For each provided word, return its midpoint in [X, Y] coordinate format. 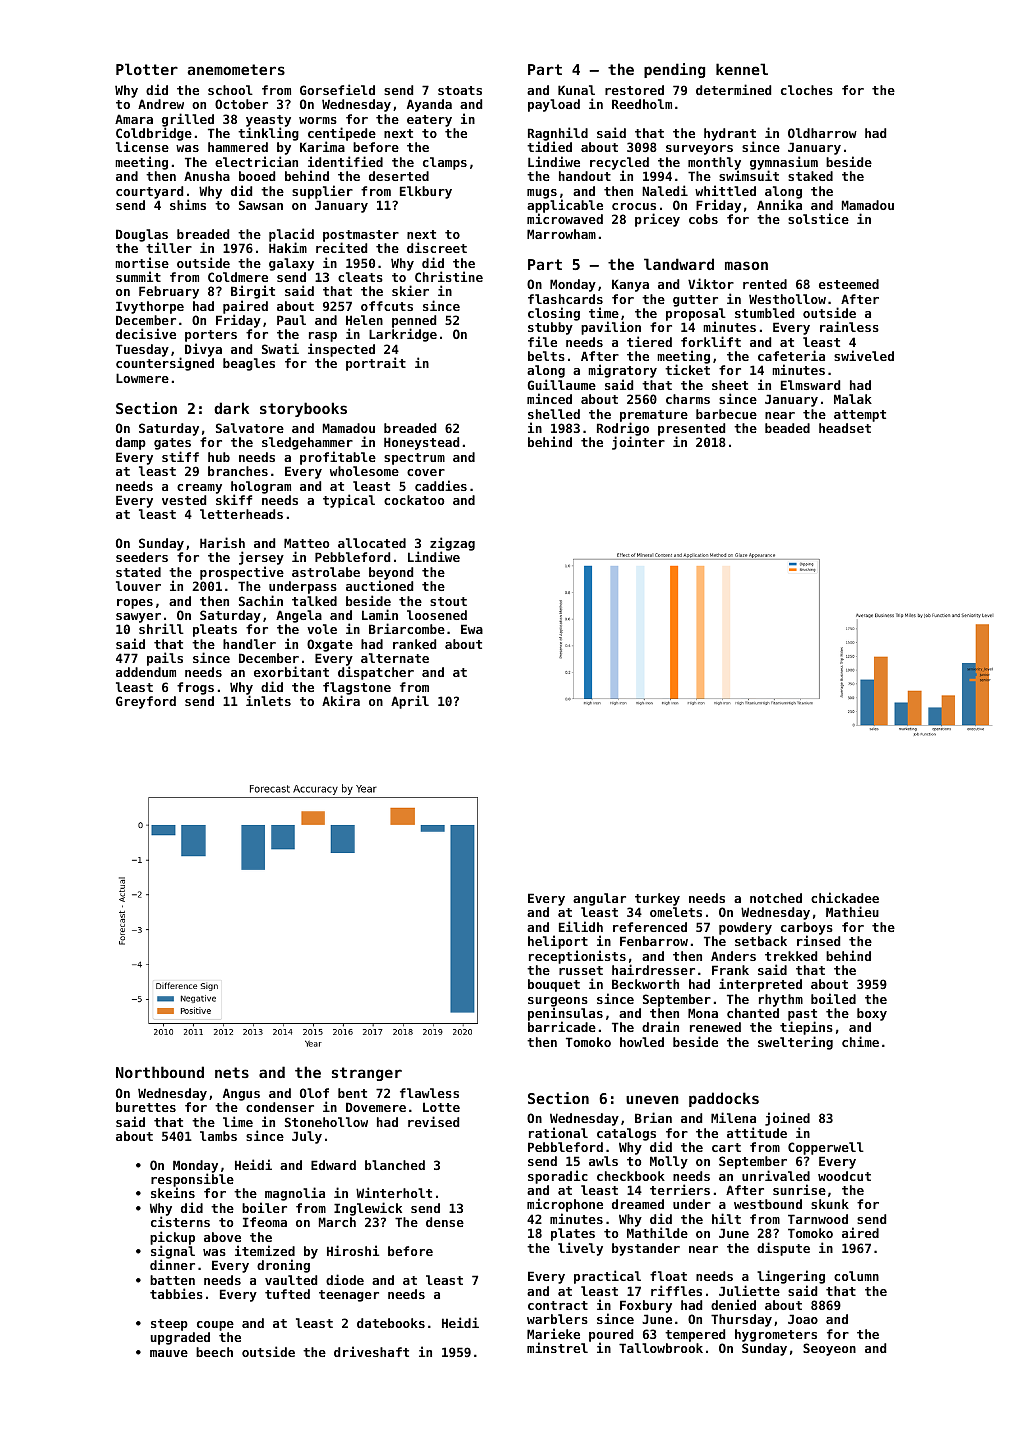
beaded [787, 428]
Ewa [472, 629]
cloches [807, 90]
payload [554, 105]
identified [345, 161]
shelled [554, 414]
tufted [287, 1294]
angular [599, 899]
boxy [872, 1014]
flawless [429, 1093]
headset [845, 428]
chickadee [845, 897]
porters [211, 336]
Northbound [160, 1072]
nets [232, 1072]
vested [184, 500]
